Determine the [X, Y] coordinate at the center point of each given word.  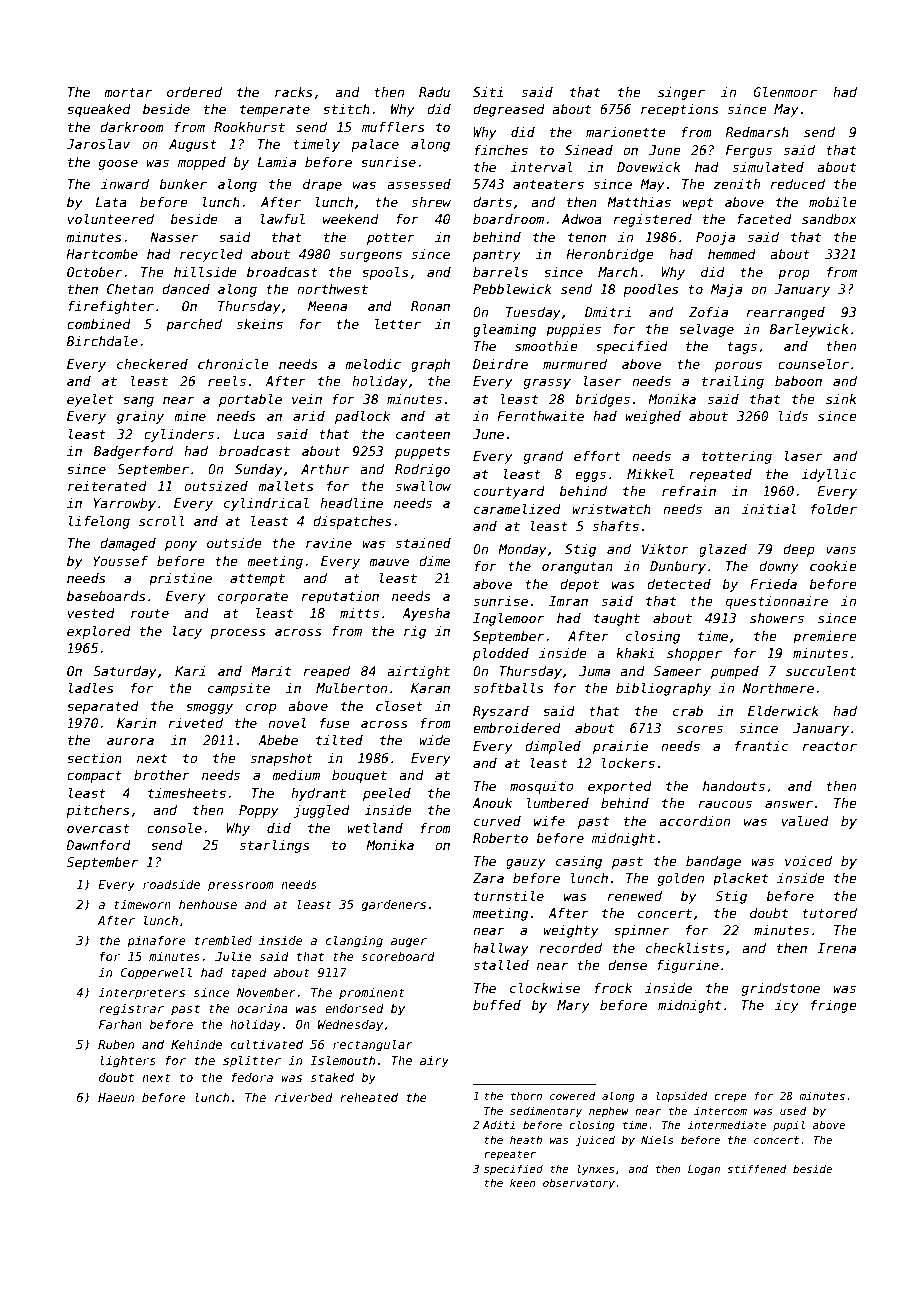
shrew [431, 202]
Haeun [116, 1097]
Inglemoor [508, 619]
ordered [194, 92]
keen [523, 1182]
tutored [829, 913]
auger [409, 943]
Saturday [124, 672]
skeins [260, 324]
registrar [131, 1010]
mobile [833, 202]
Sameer [678, 671]
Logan [704, 1170]
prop [794, 274]
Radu [434, 92]
